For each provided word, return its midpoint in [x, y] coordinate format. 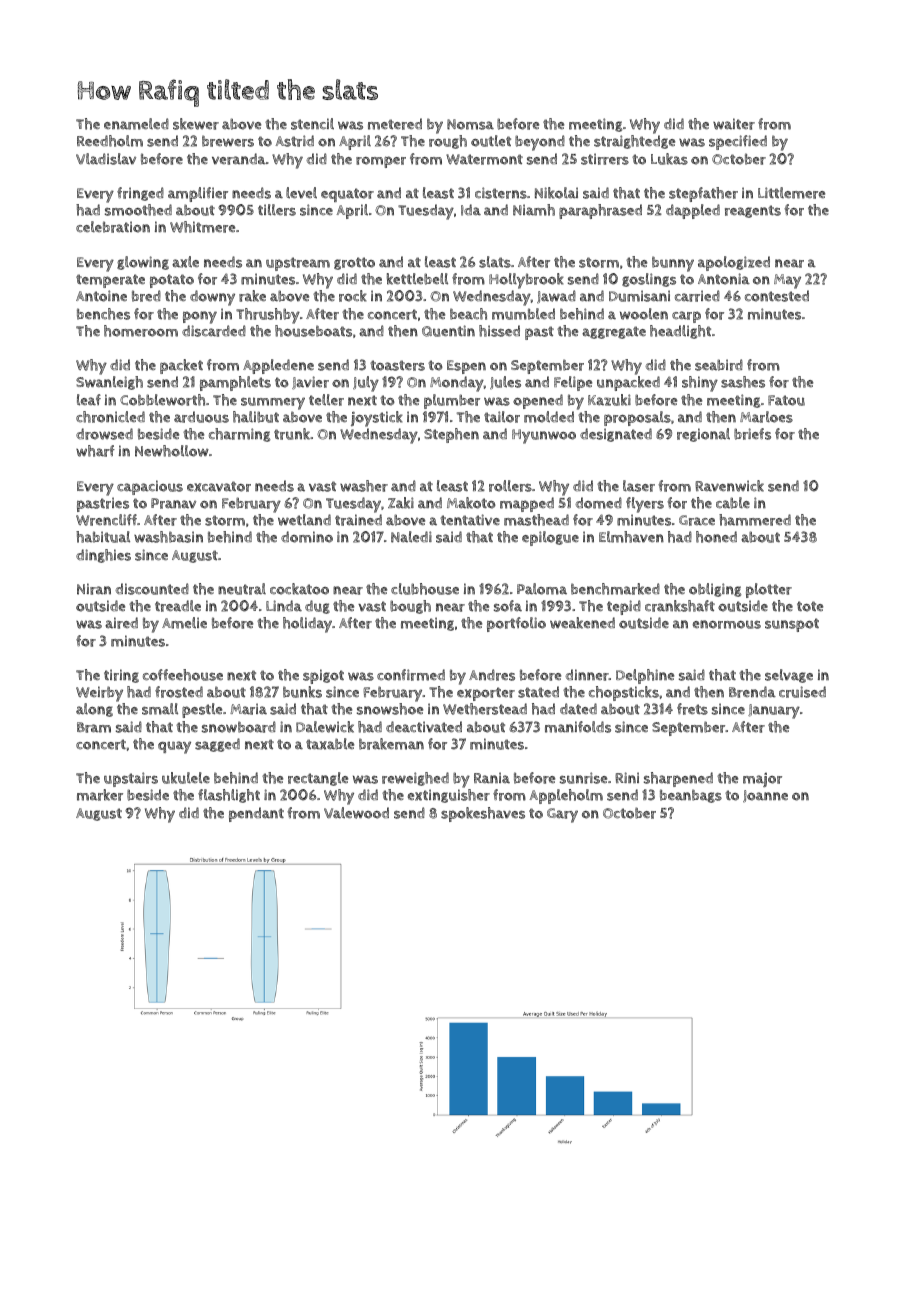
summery [273, 403]
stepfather [703, 194]
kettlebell [417, 279]
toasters [397, 365]
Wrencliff [106, 520]
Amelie [184, 623]
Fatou [786, 400]
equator [347, 195]
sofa [508, 606]
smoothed [138, 210]
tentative [470, 520]
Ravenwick [729, 486]
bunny [673, 264]
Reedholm [110, 141]
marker [100, 795]
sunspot [792, 625]
